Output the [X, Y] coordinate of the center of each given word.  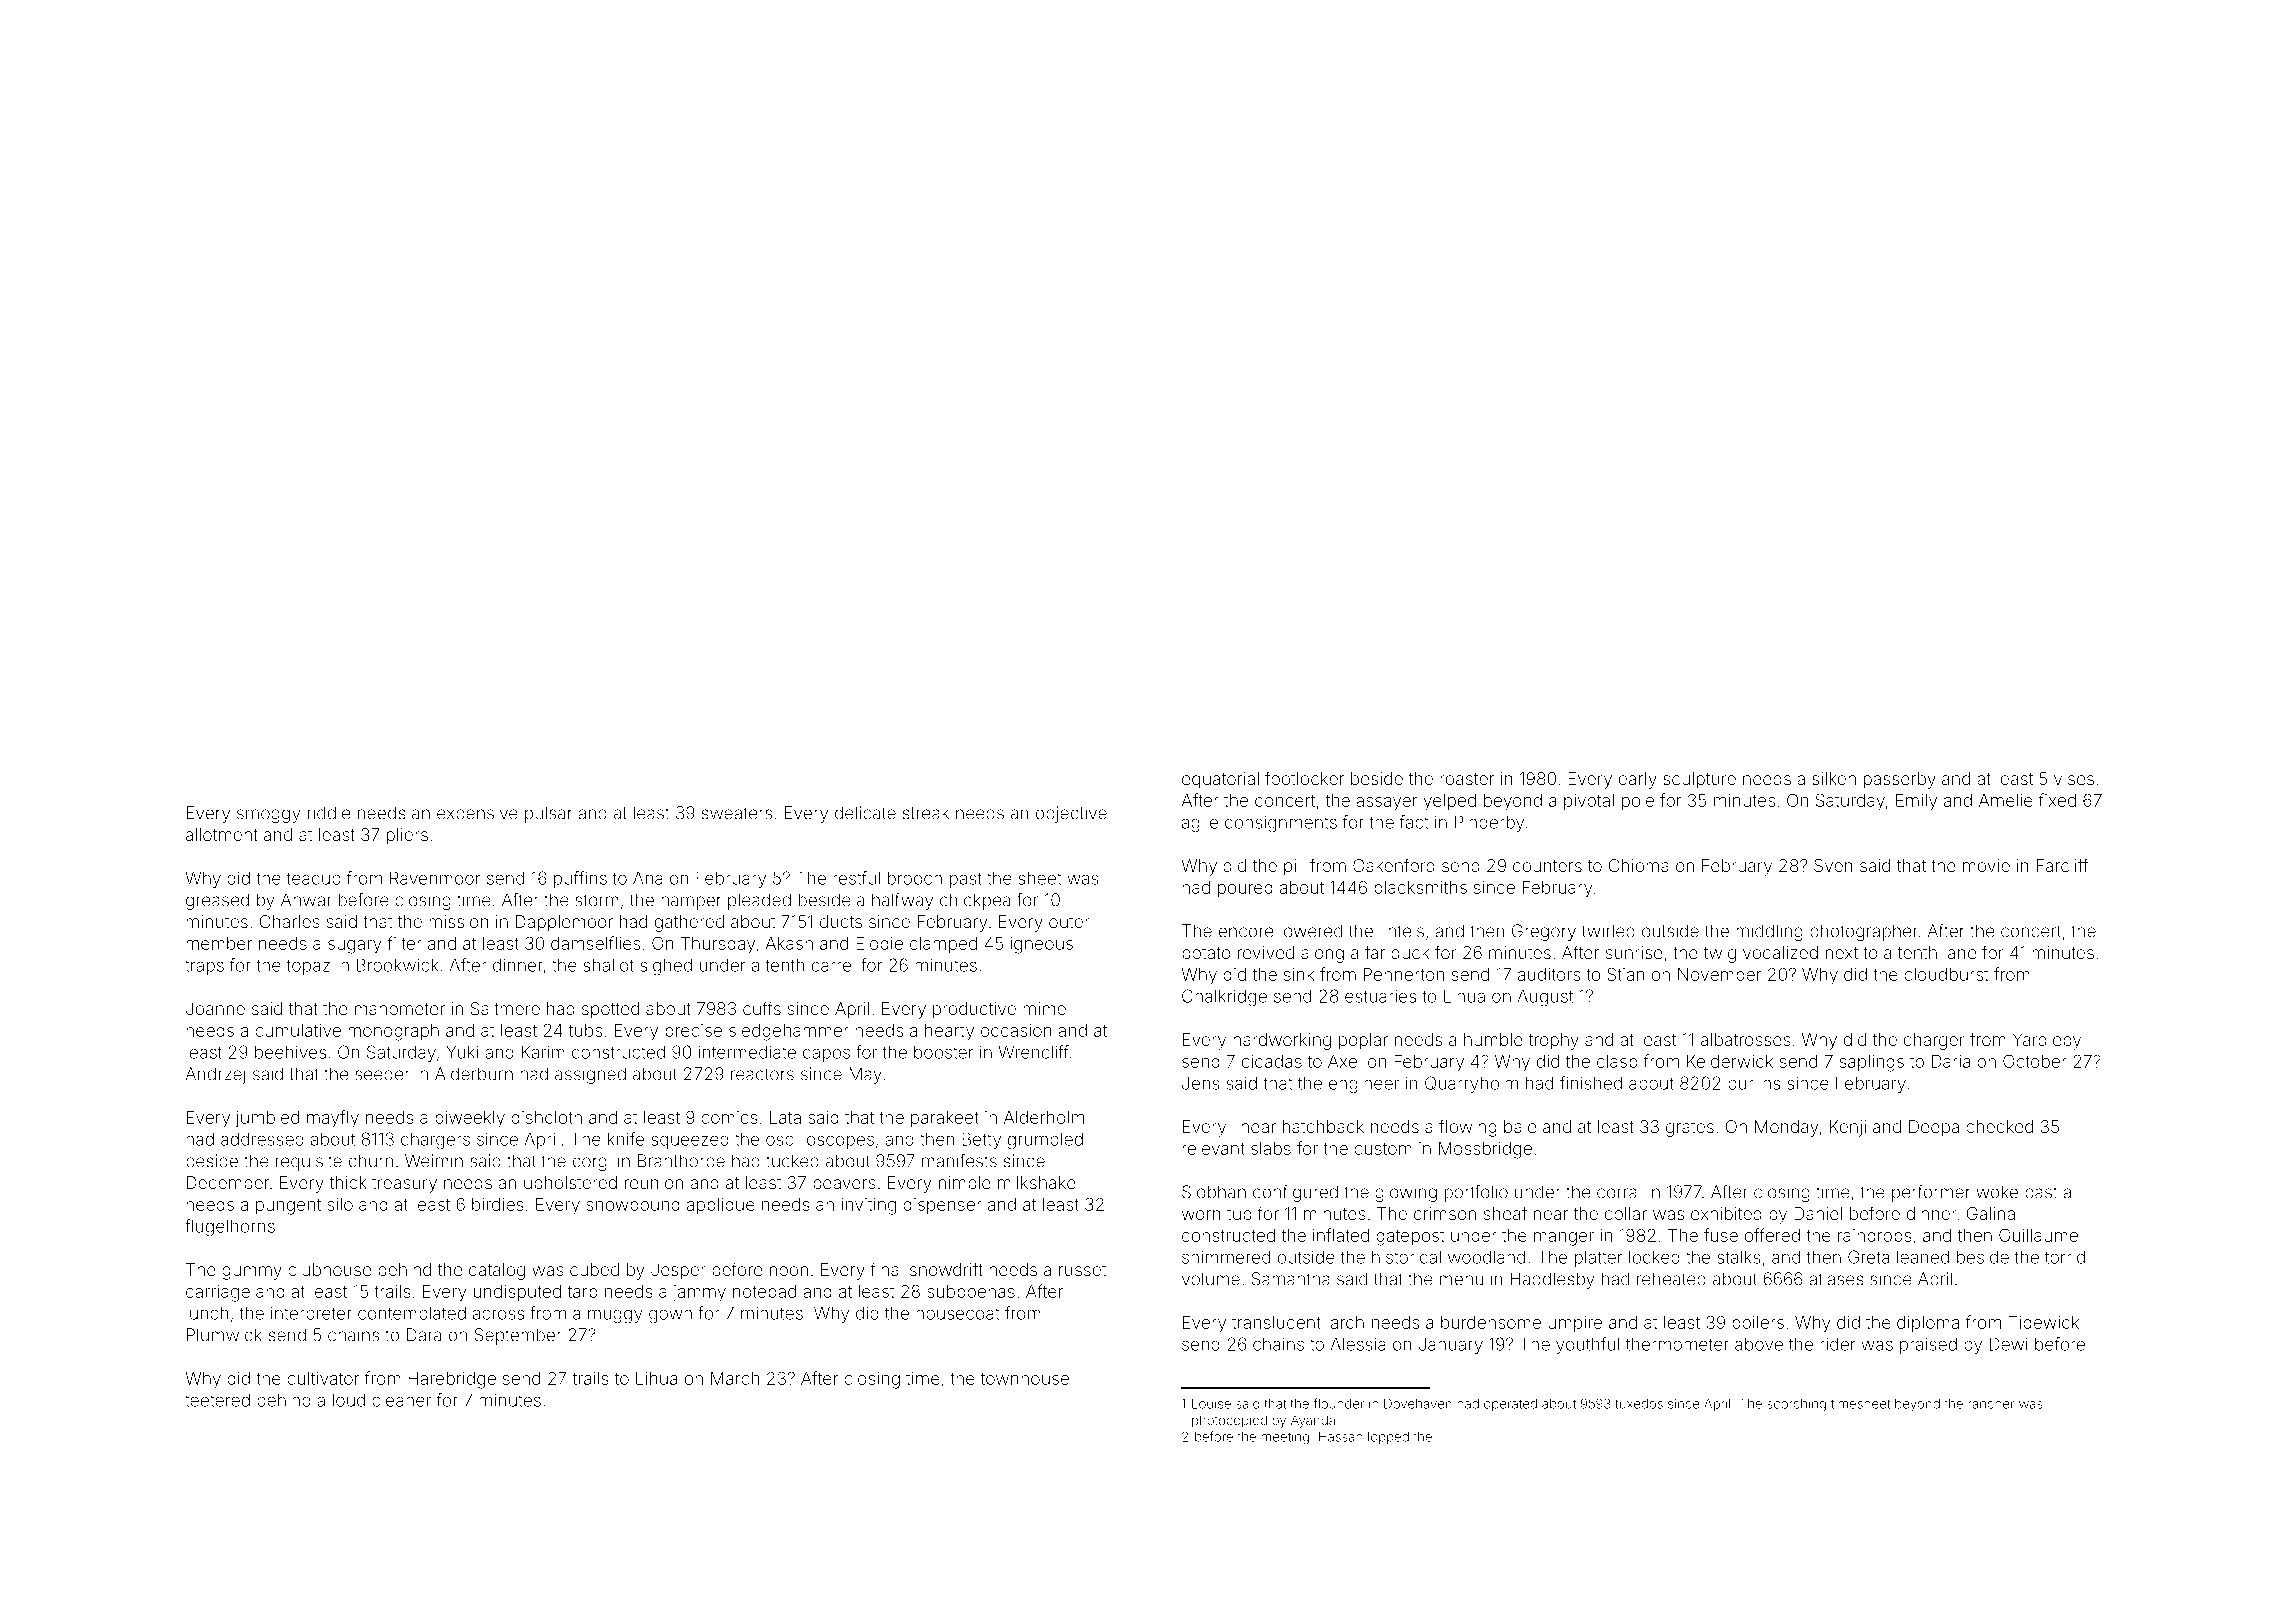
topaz [308, 967]
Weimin [434, 1161]
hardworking [1282, 1041]
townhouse [1024, 1378]
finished [1591, 1083]
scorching [1796, 1405]
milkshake [1037, 1182]
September [518, 1336]
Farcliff [2062, 865]
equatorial [1220, 780]
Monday [1786, 1128]
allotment [222, 834]
